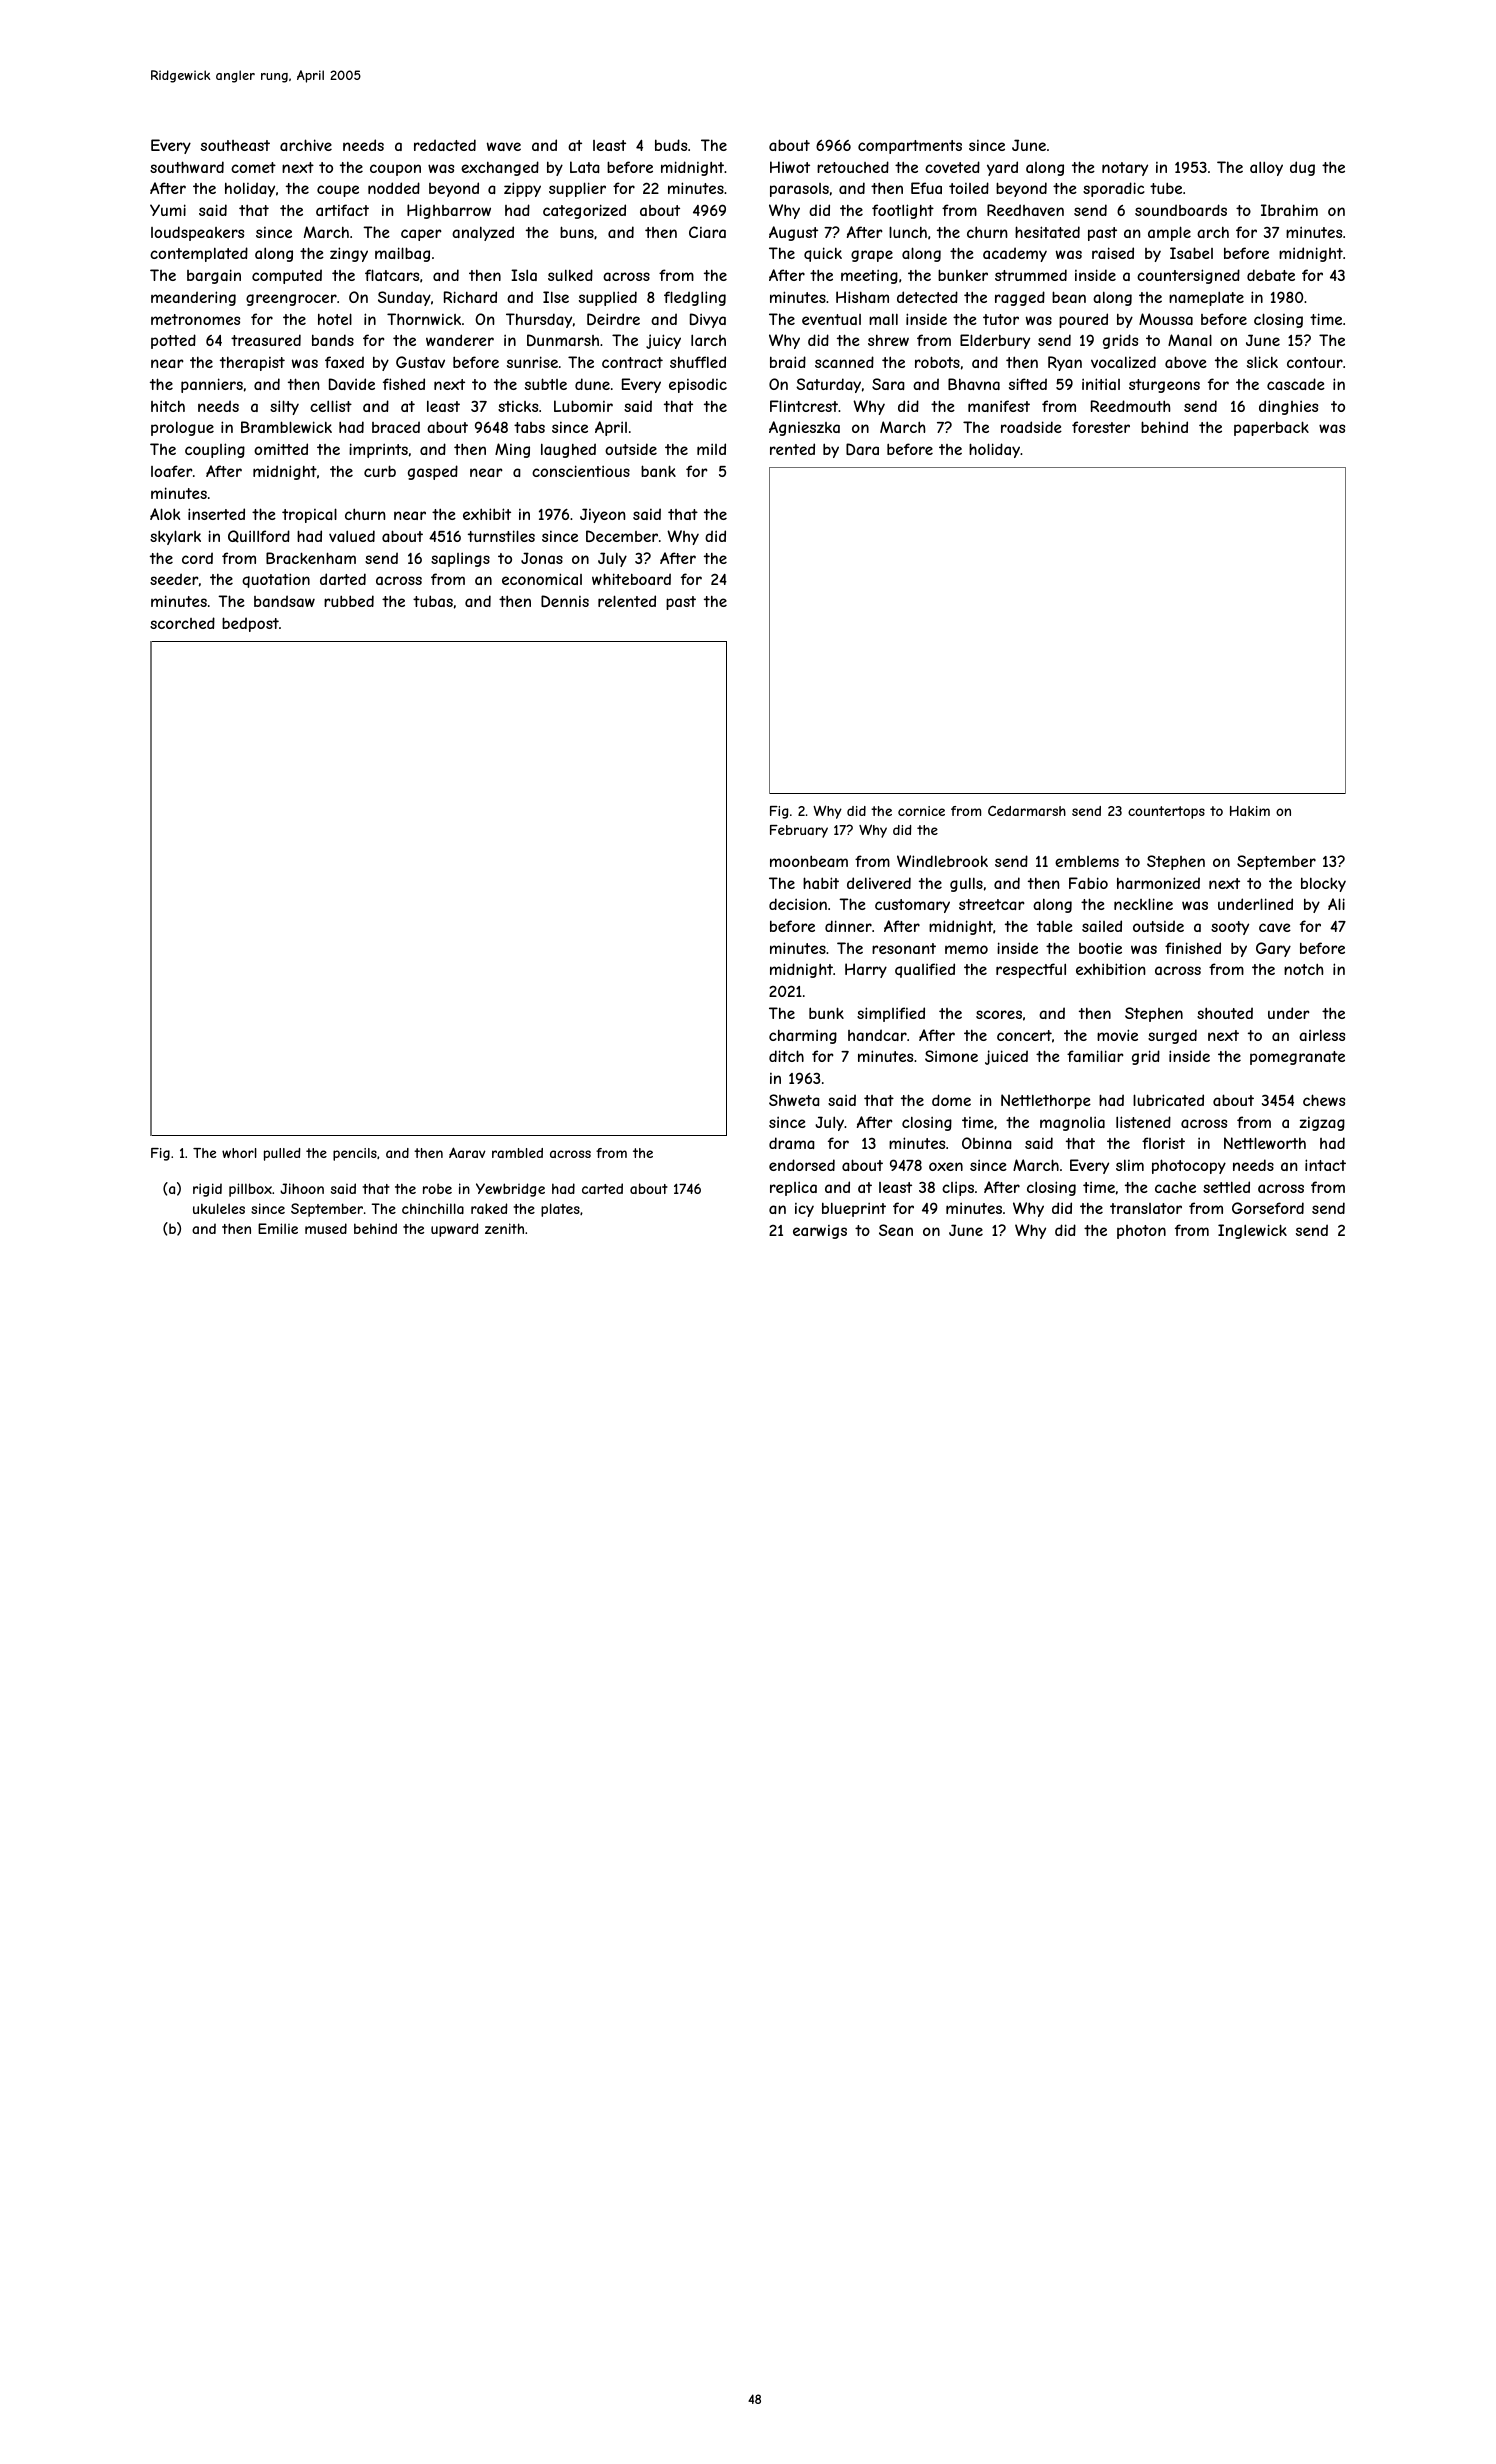 The width and height of the screenshot is (1496, 2464). Describe the element at coordinates (823, 254) in the screenshot. I see `quick` at that location.
